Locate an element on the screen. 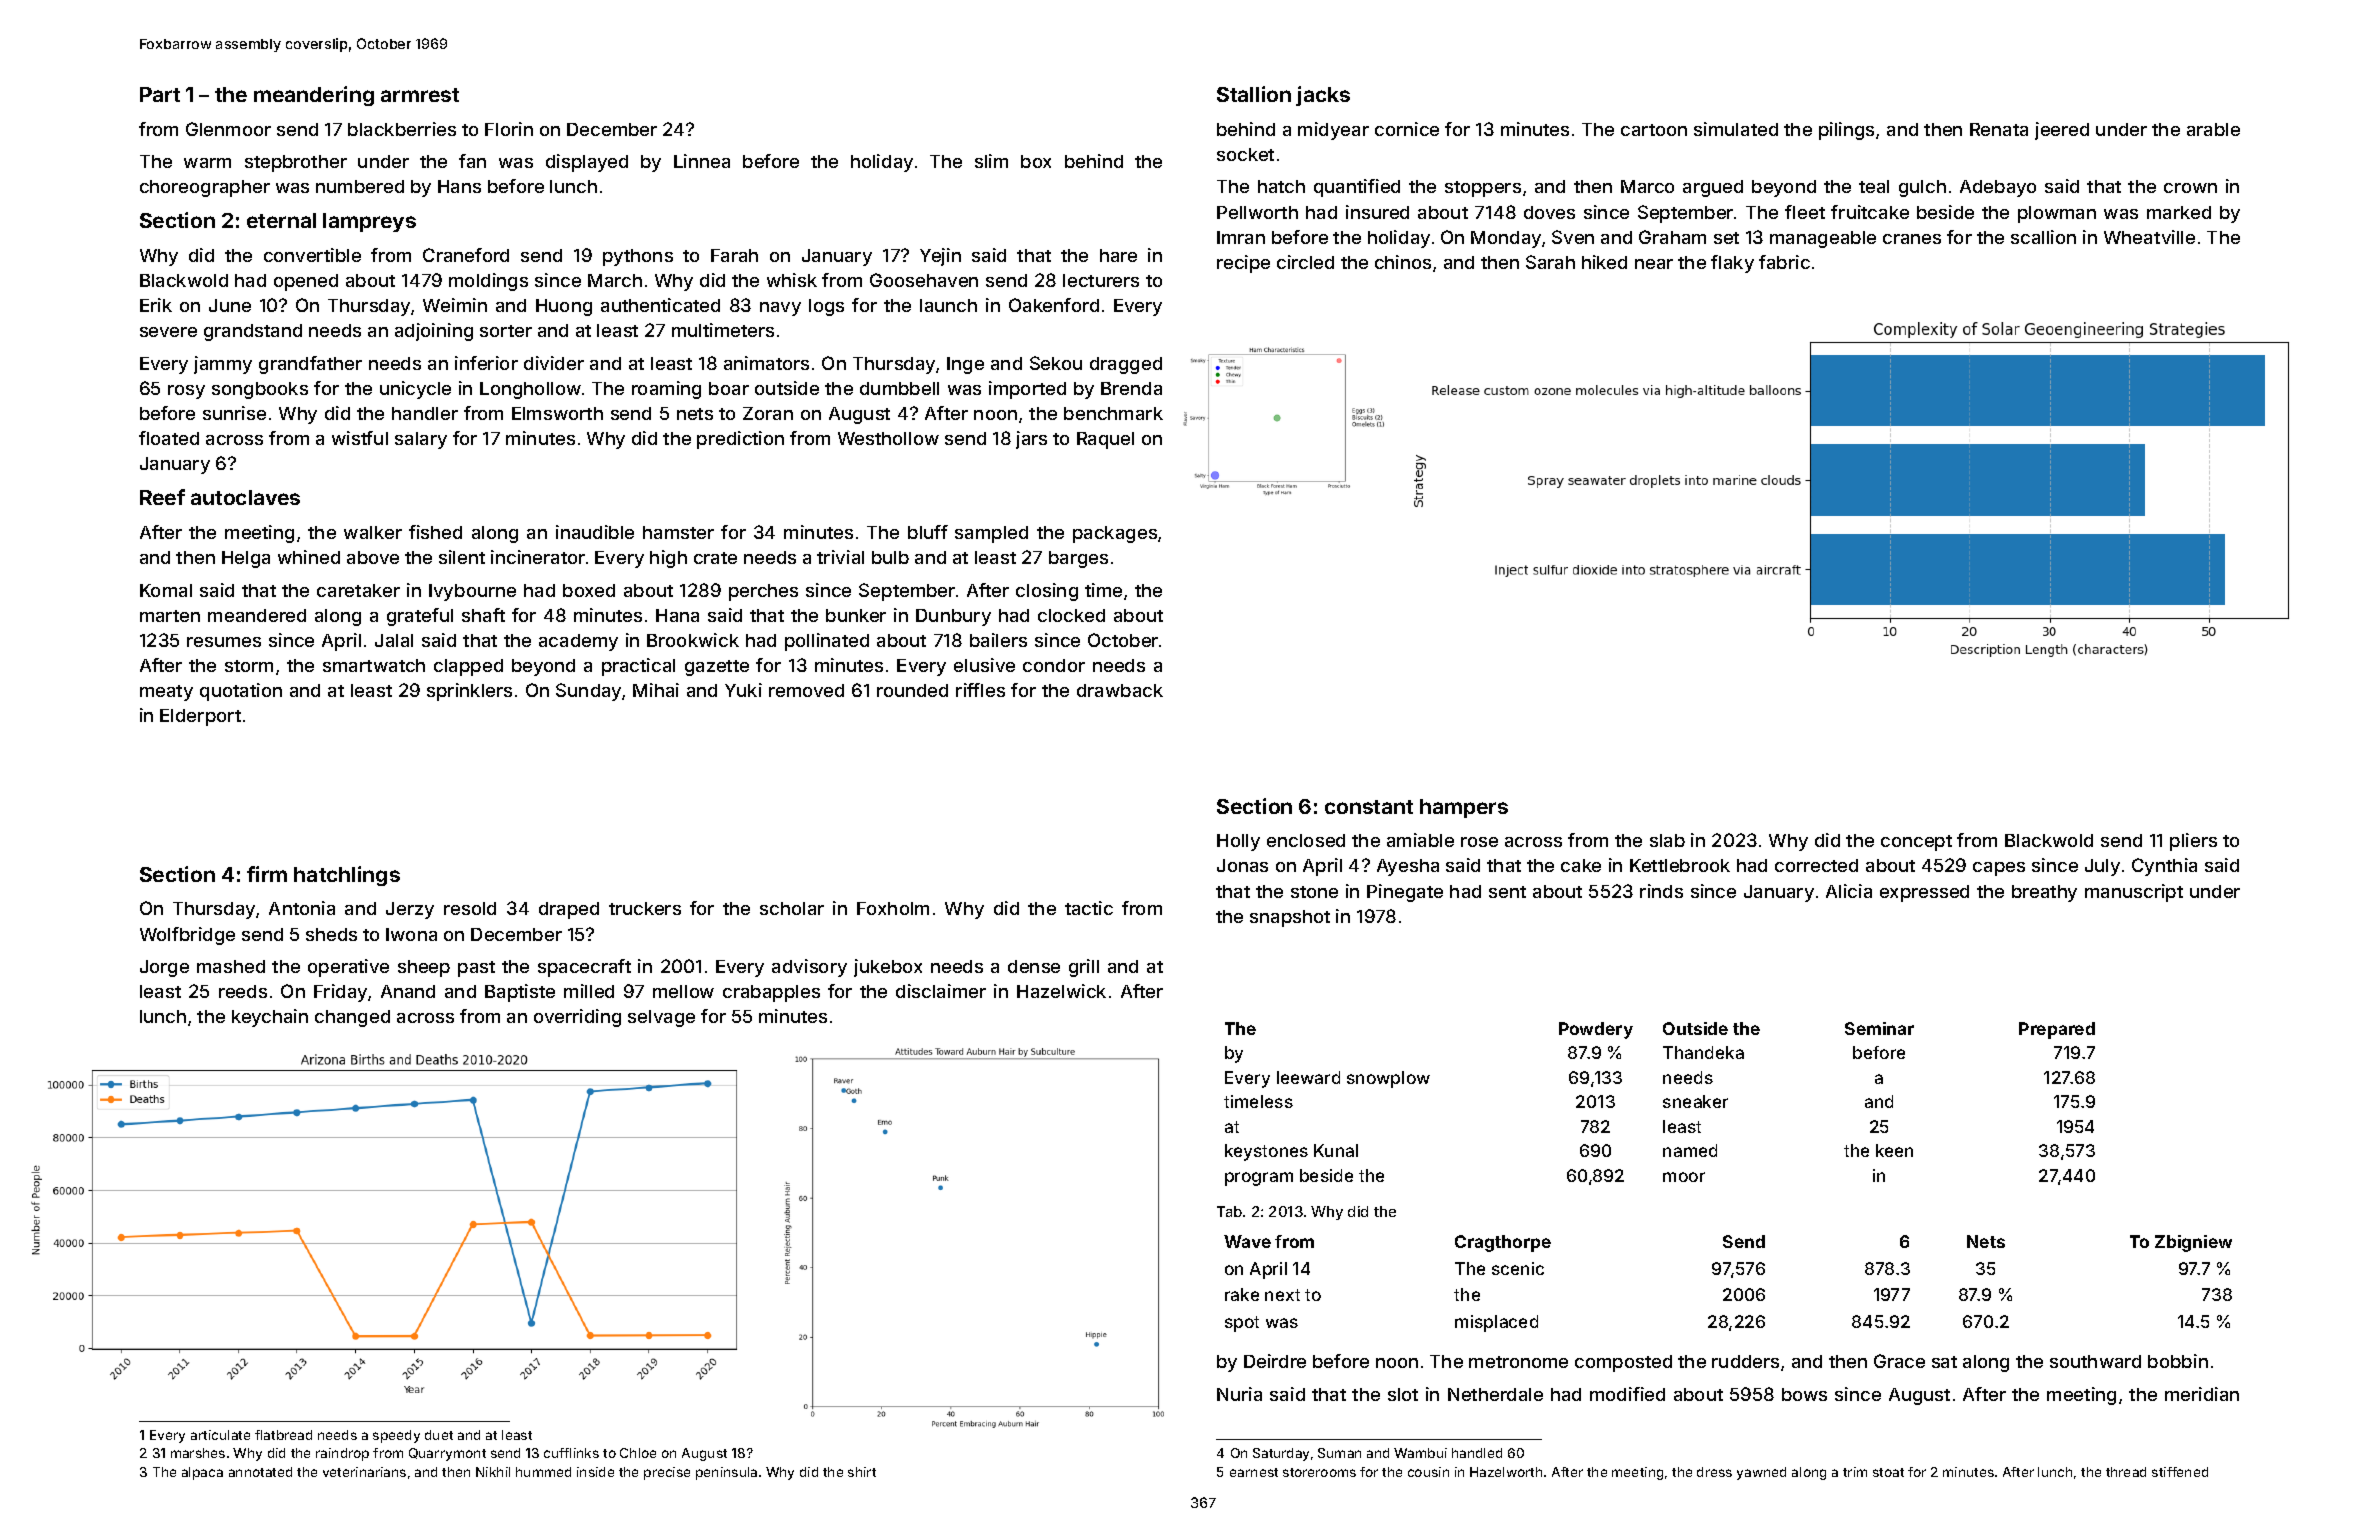 This screenshot has height=1540, width=2380. draped is located at coordinates (569, 910).
